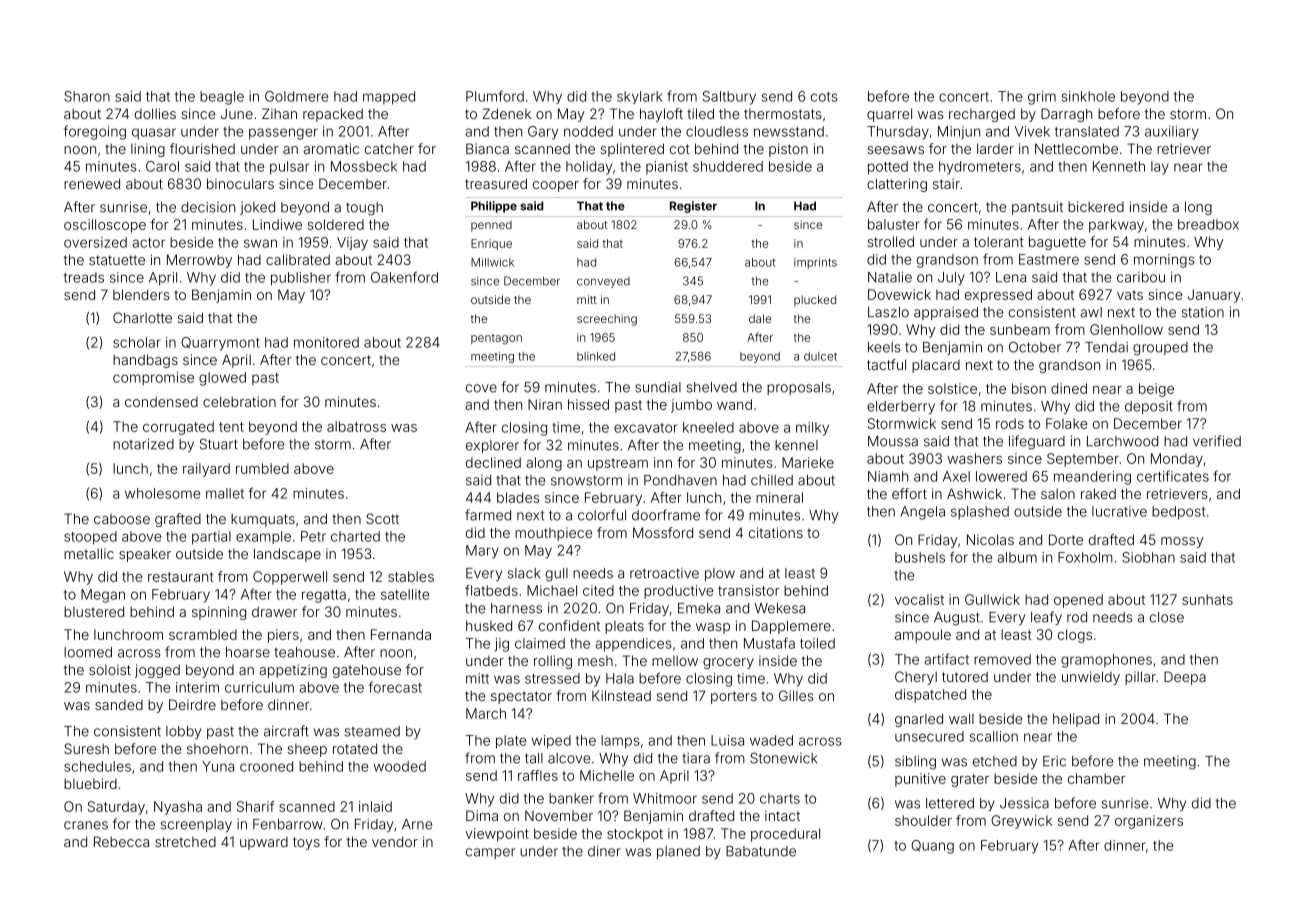 Image resolution: width=1308 pixels, height=924 pixels. Describe the element at coordinates (97, 766) in the screenshot. I see `schedules` at that location.
